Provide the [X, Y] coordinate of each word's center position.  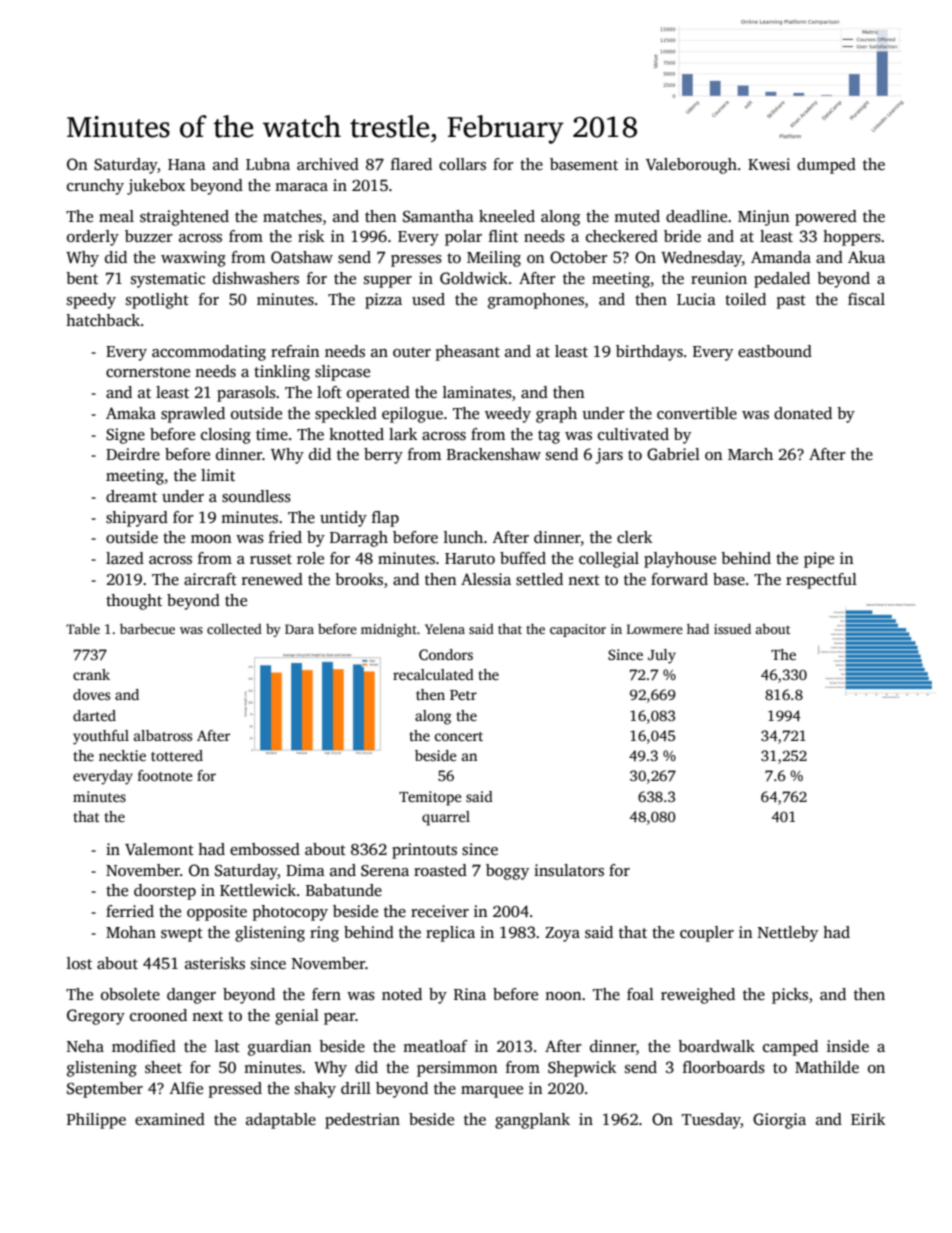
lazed [125, 558]
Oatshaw [302, 257]
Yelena [445, 628]
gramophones [536, 301]
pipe [819, 560]
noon [563, 996]
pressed [235, 1090]
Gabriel [673, 454]
